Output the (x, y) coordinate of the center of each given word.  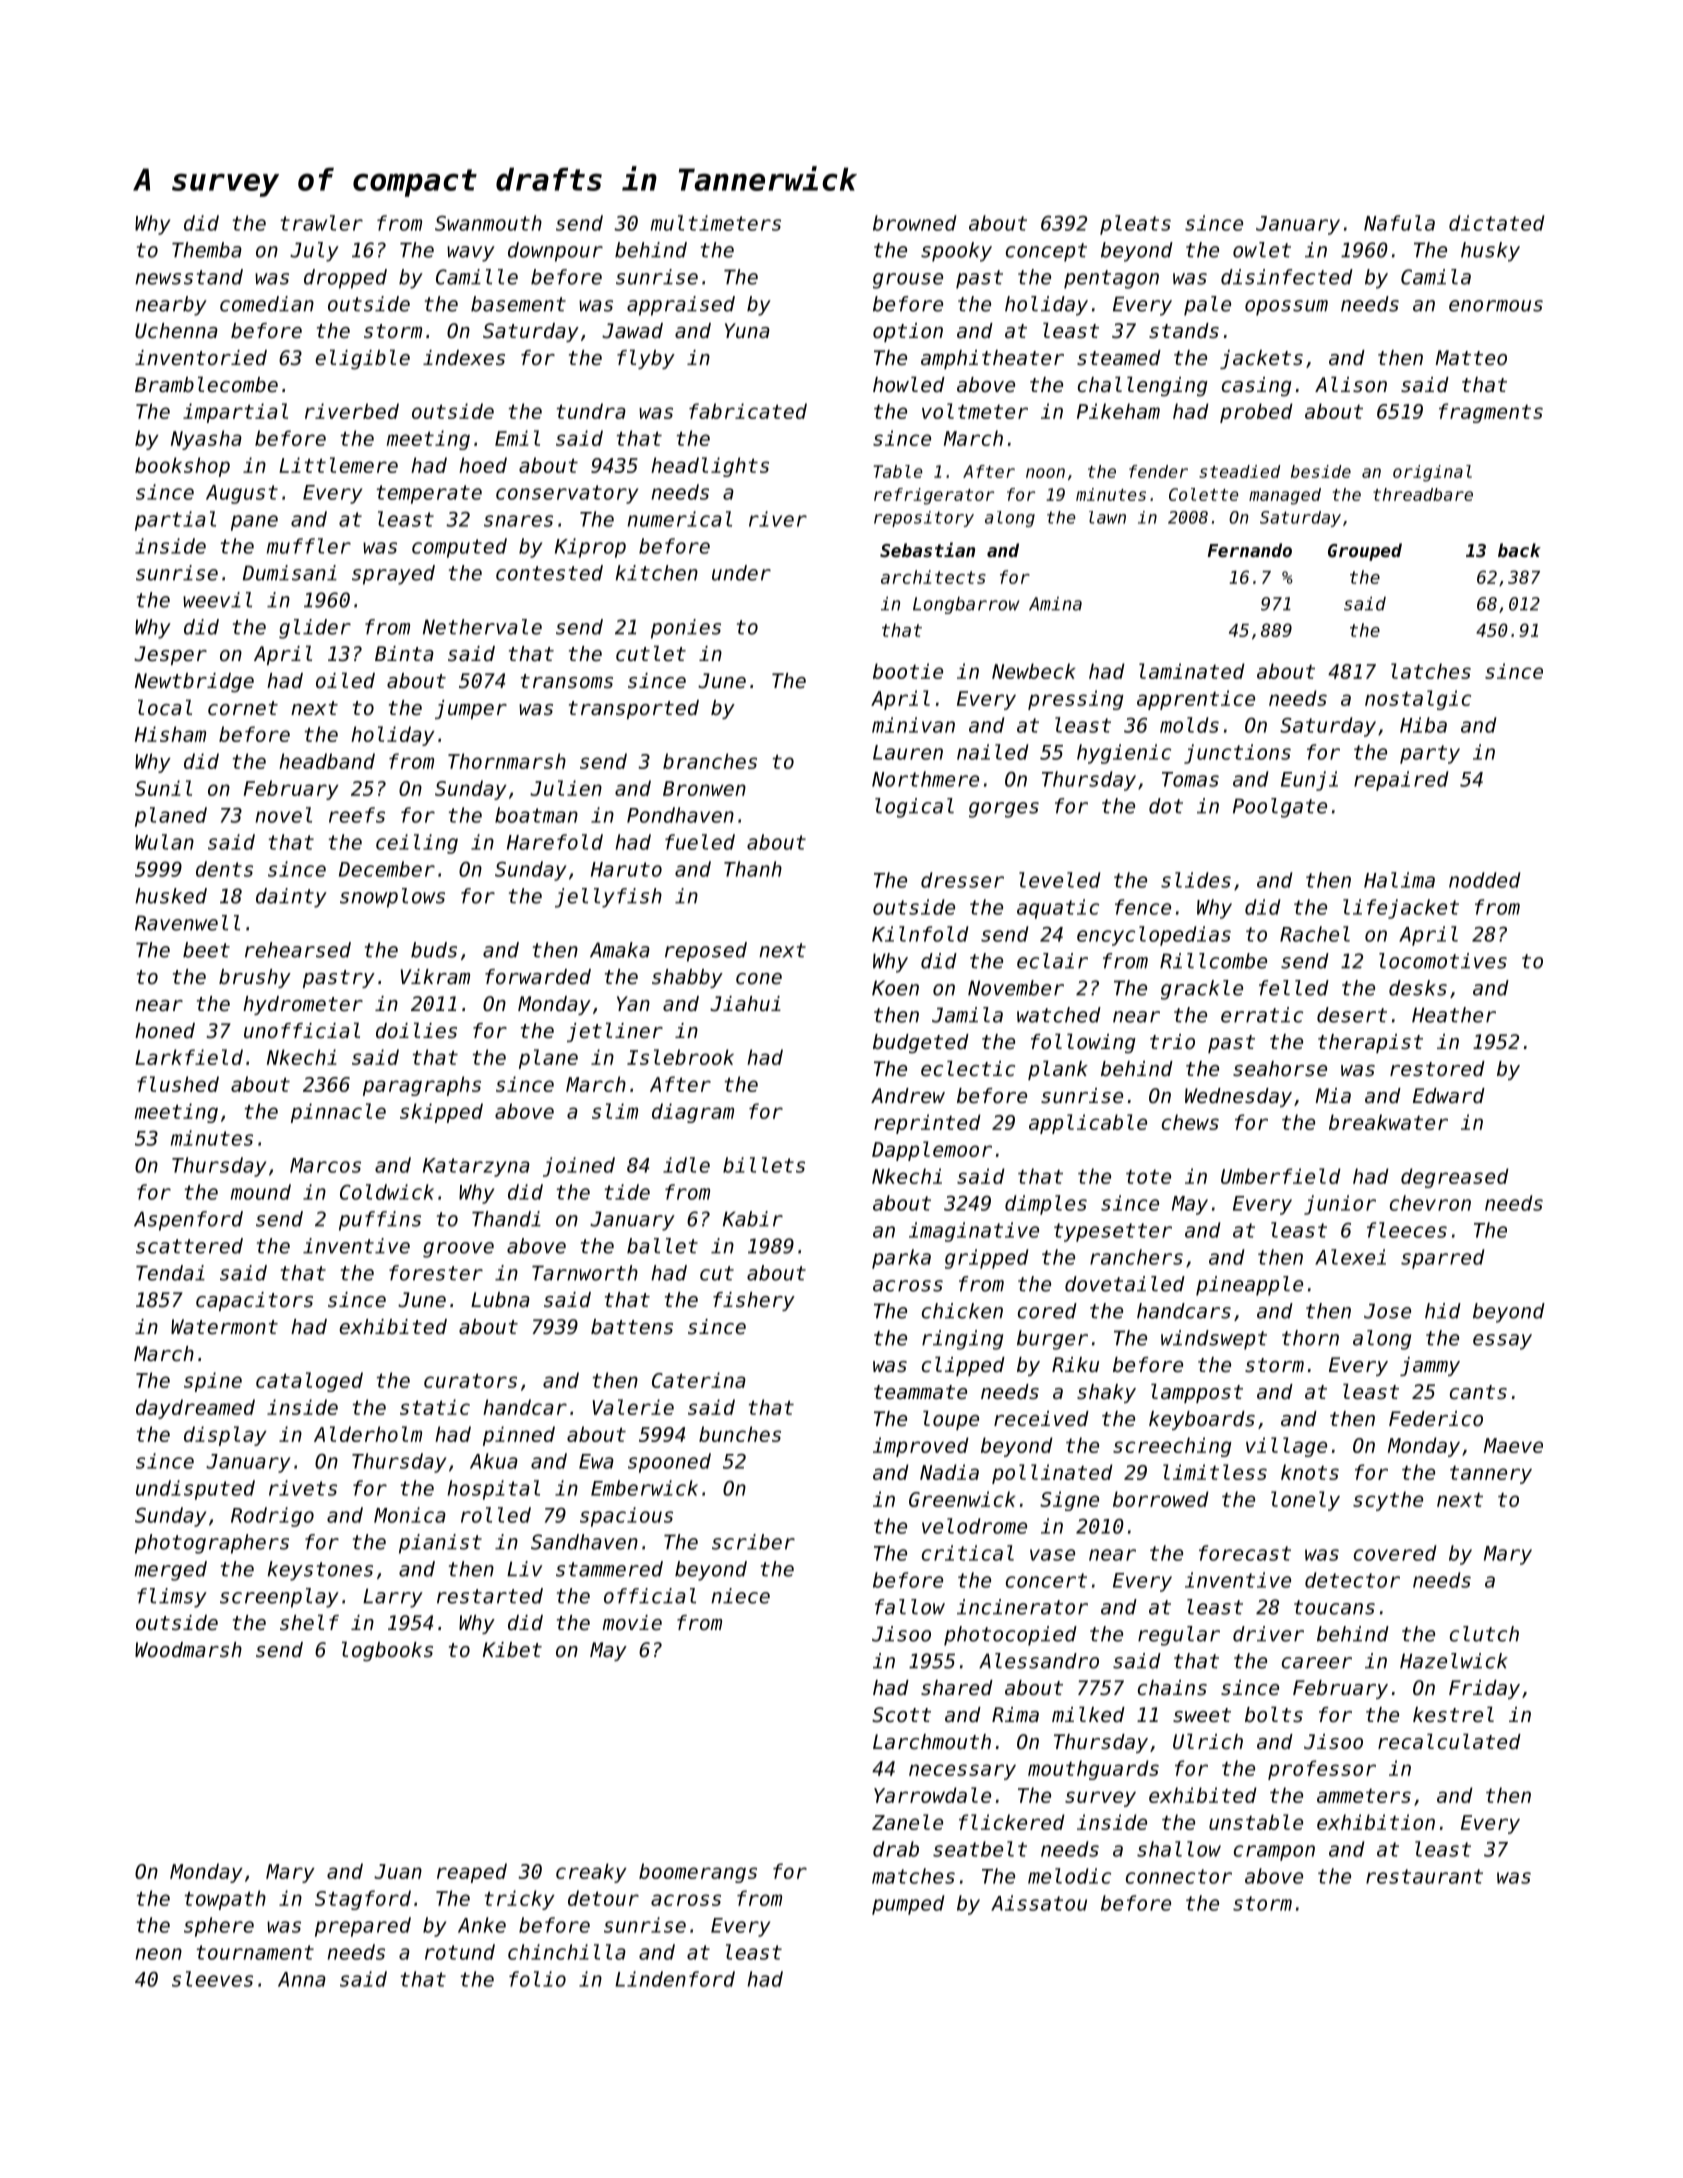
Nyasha (206, 440)
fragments (1491, 413)
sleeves (212, 1979)
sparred (1443, 1259)
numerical (680, 519)
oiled (345, 680)
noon (1045, 473)
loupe (951, 1420)
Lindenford (675, 1979)
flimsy (172, 1598)
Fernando (1250, 550)
